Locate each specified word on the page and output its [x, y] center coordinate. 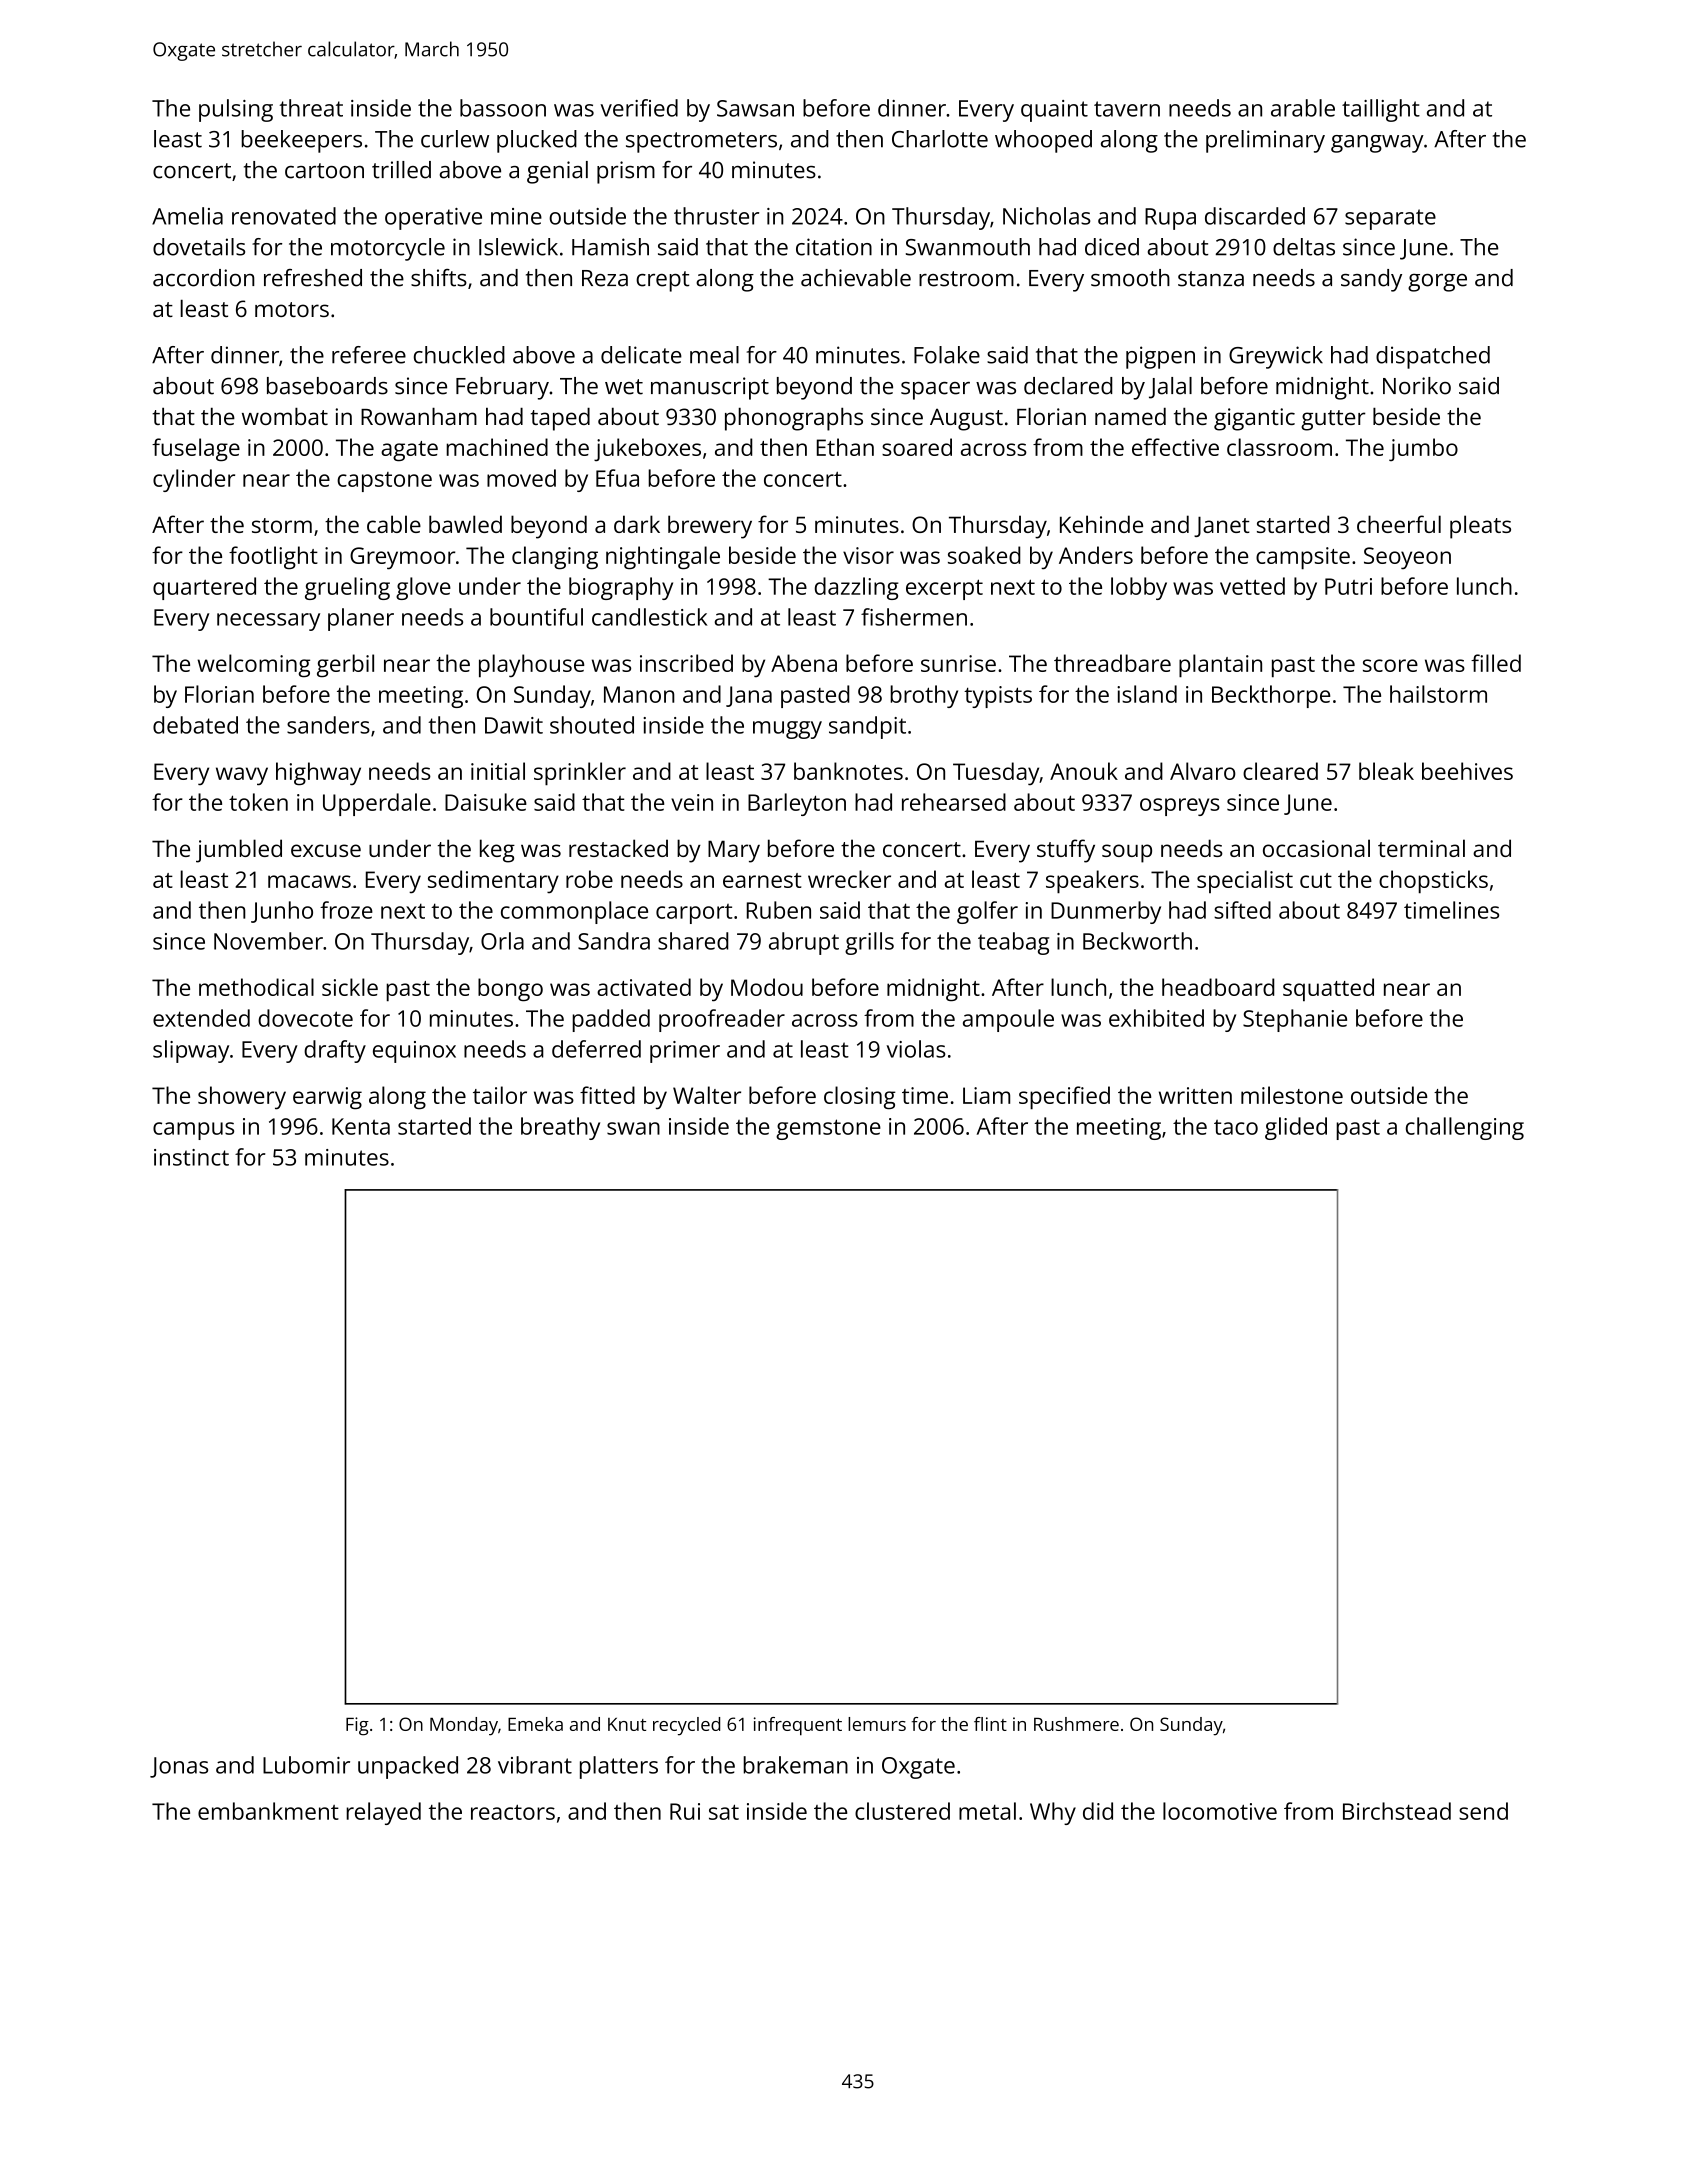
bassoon [503, 108]
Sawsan [755, 108]
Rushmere [1076, 1724]
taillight [1381, 110]
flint [990, 1724]
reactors [513, 1812]
